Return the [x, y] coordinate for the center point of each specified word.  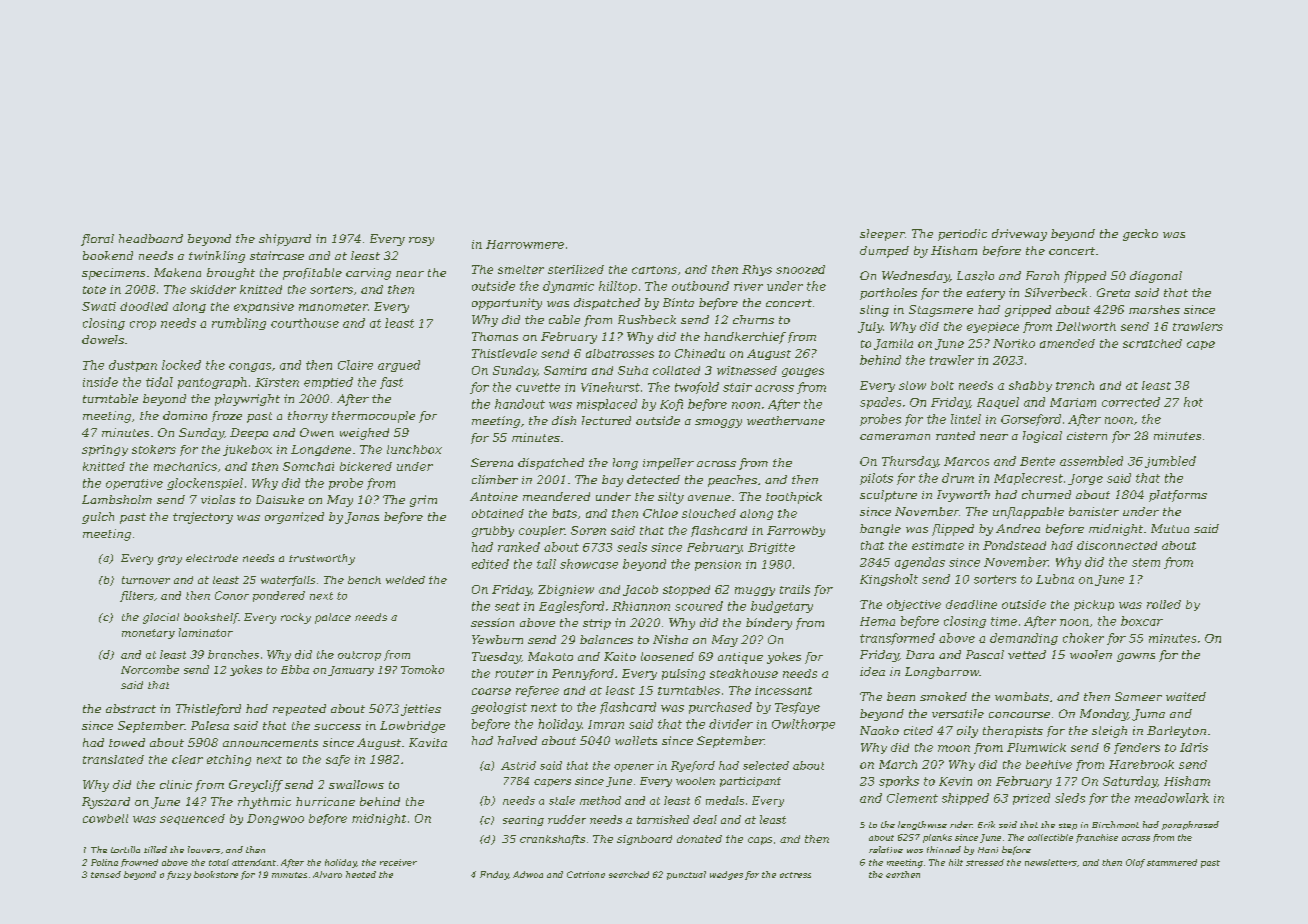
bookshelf [211, 618]
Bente [1037, 461]
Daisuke [280, 499]
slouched [709, 513]
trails [795, 589]
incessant [783, 690]
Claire [355, 365]
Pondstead [1014, 545]
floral [97, 240]
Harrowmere [525, 244]
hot [1193, 402]
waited [1186, 696]
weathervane [786, 420]
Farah [1042, 275]
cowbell [105, 818]
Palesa [210, 725]
